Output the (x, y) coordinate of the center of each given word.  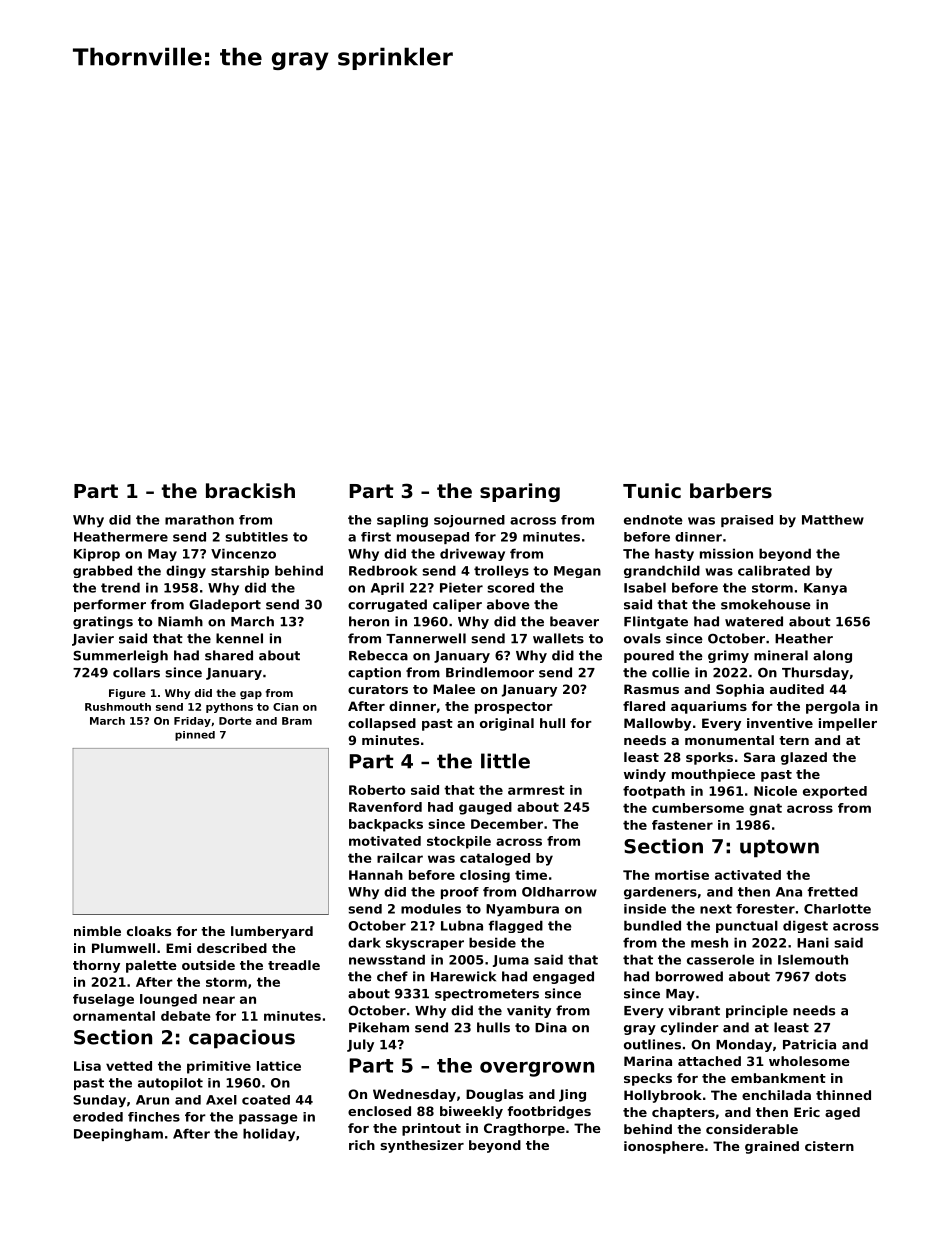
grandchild (662, 571)
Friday (192, 722)
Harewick (463, 976)
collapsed (382, 724)
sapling (402, 521)
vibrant (694, 1010)
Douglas (494, 1095)
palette (151, 966)
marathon (199, 520)
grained (772, 1147)
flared (644, 706)
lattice (279, 1066)
